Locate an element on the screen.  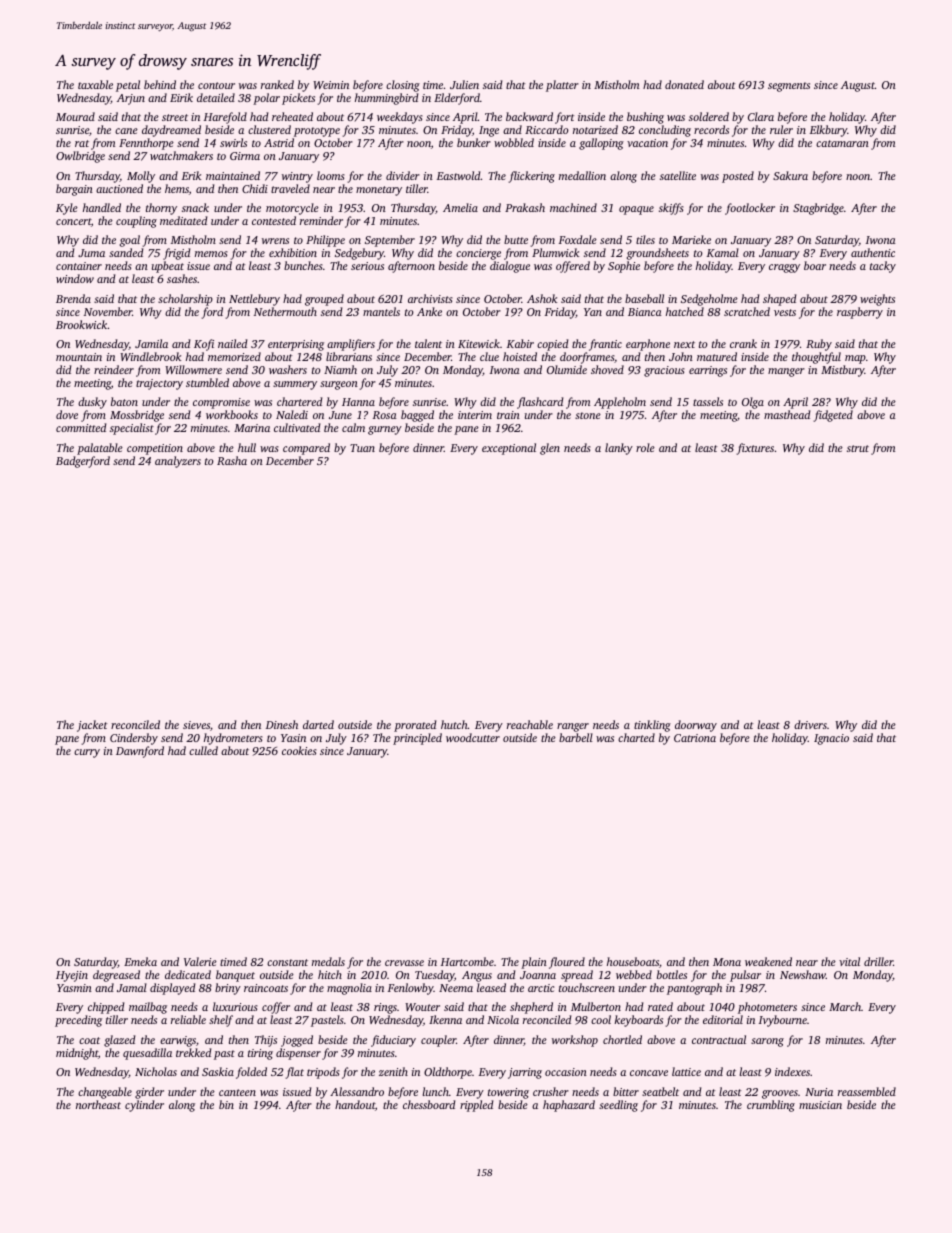
Molly is located at coordinates (141, 177).
